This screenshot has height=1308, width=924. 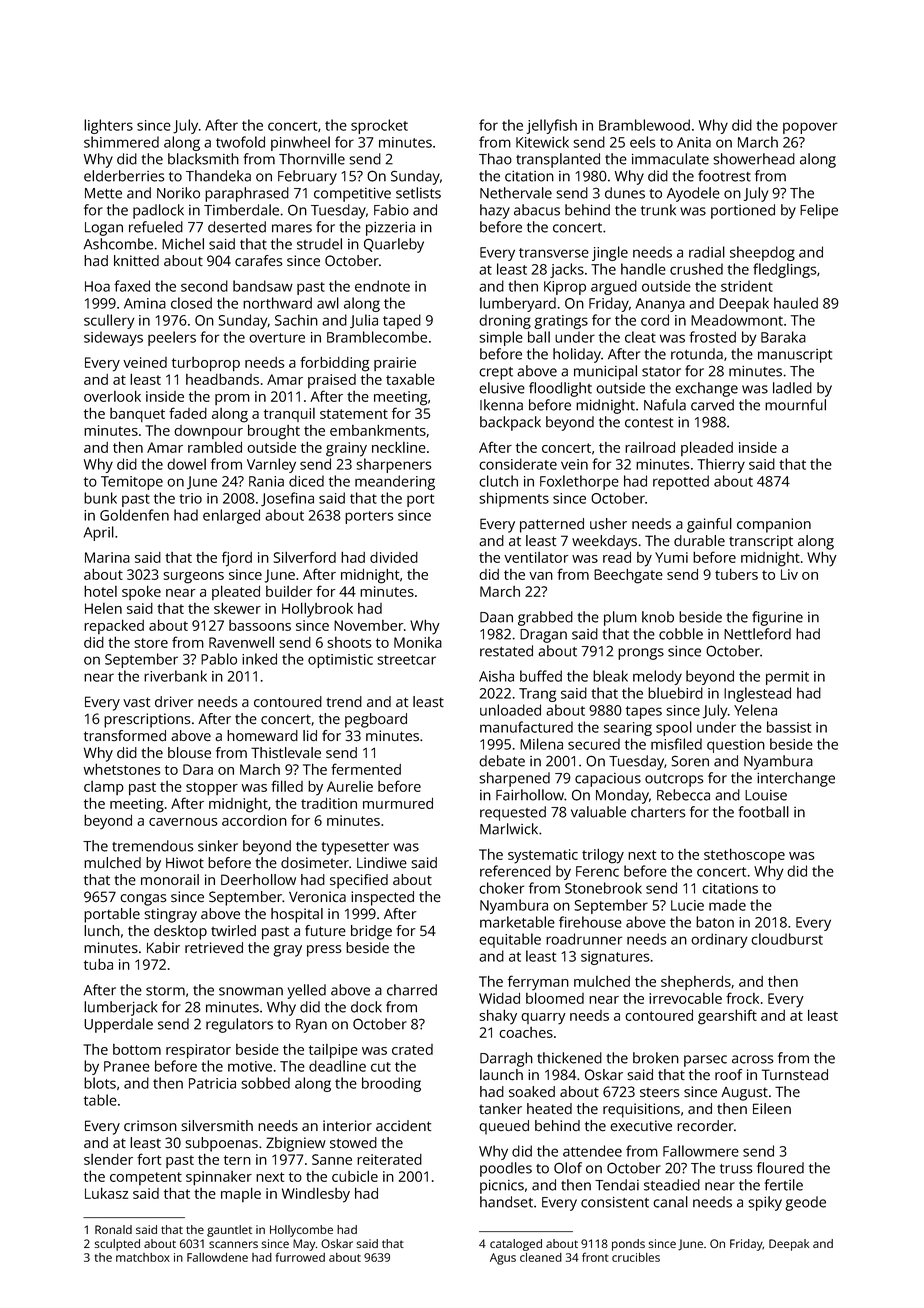 What do you see at coordinates (805, 1203) in the screenshot?
I see `geode` at bounding box center [805, 1203].
